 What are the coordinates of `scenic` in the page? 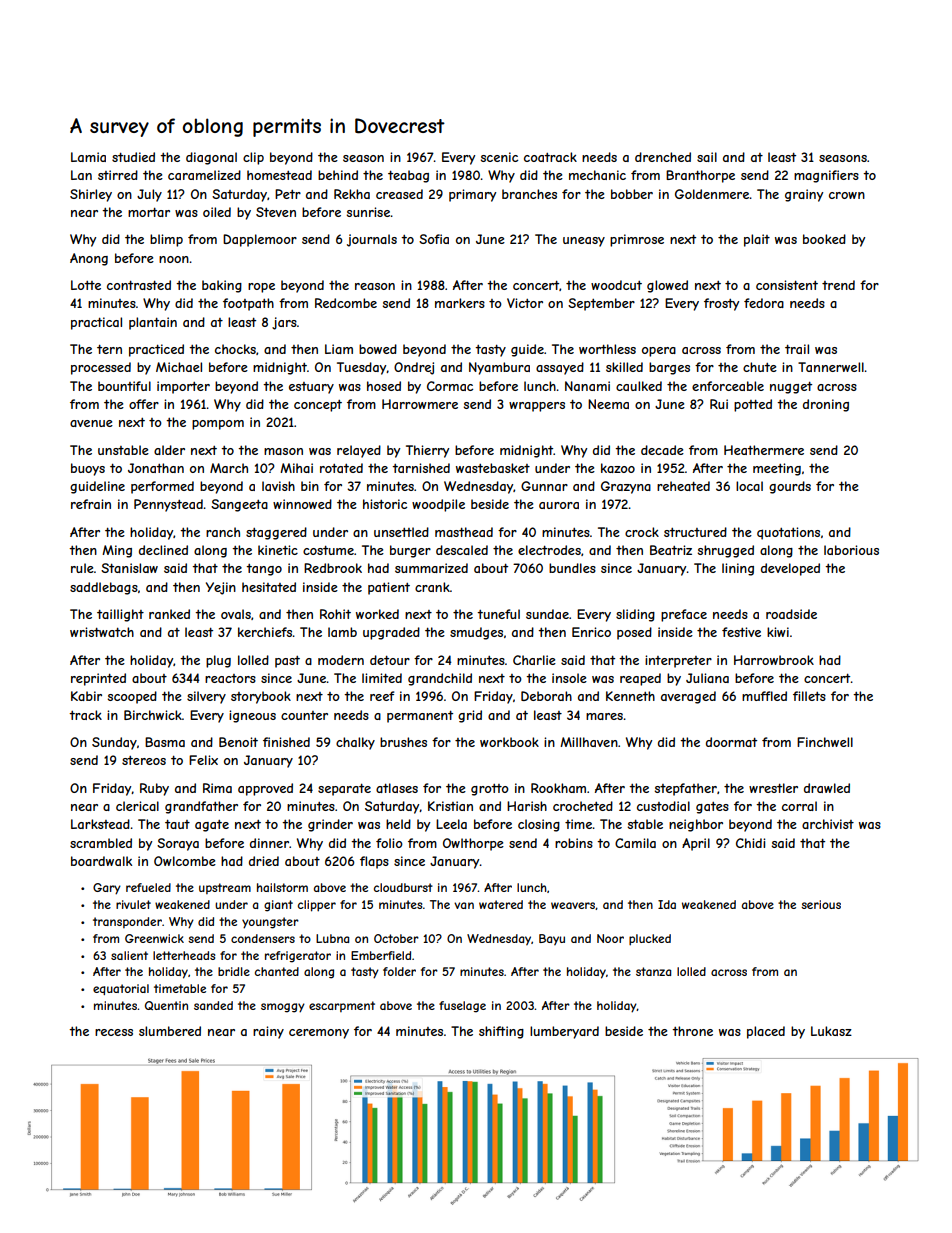 It's located at (499, 157).
